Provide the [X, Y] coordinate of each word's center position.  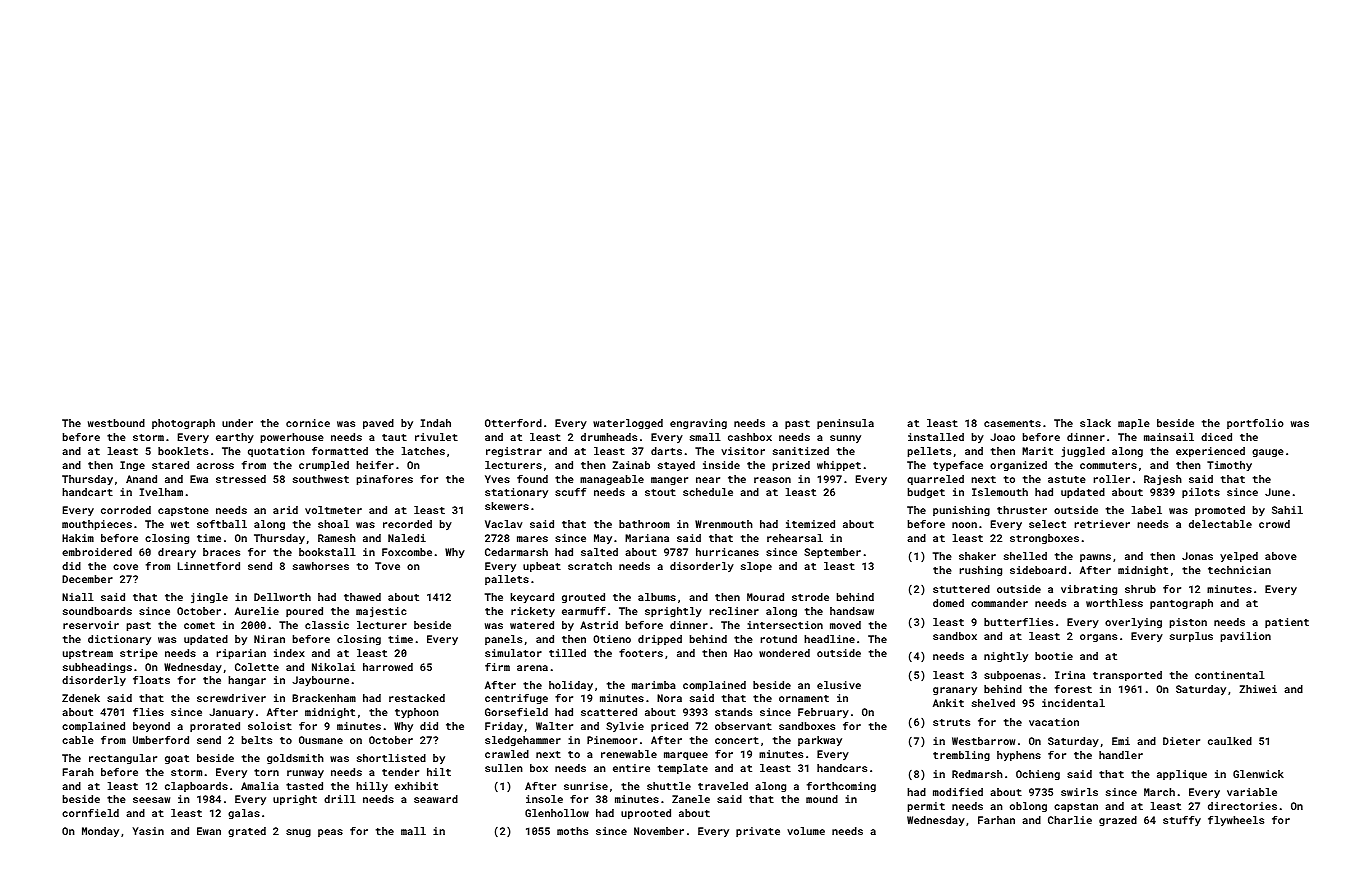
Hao [743, 653]
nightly [1006, 657]
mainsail [1169, 437]
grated [247, 832]
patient [1287, 623]
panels [503, 640]
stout [660, 492]
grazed [1118, 821]
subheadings [97, 668]
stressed [241, 479]
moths [572, 831]
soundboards [97, 611]
